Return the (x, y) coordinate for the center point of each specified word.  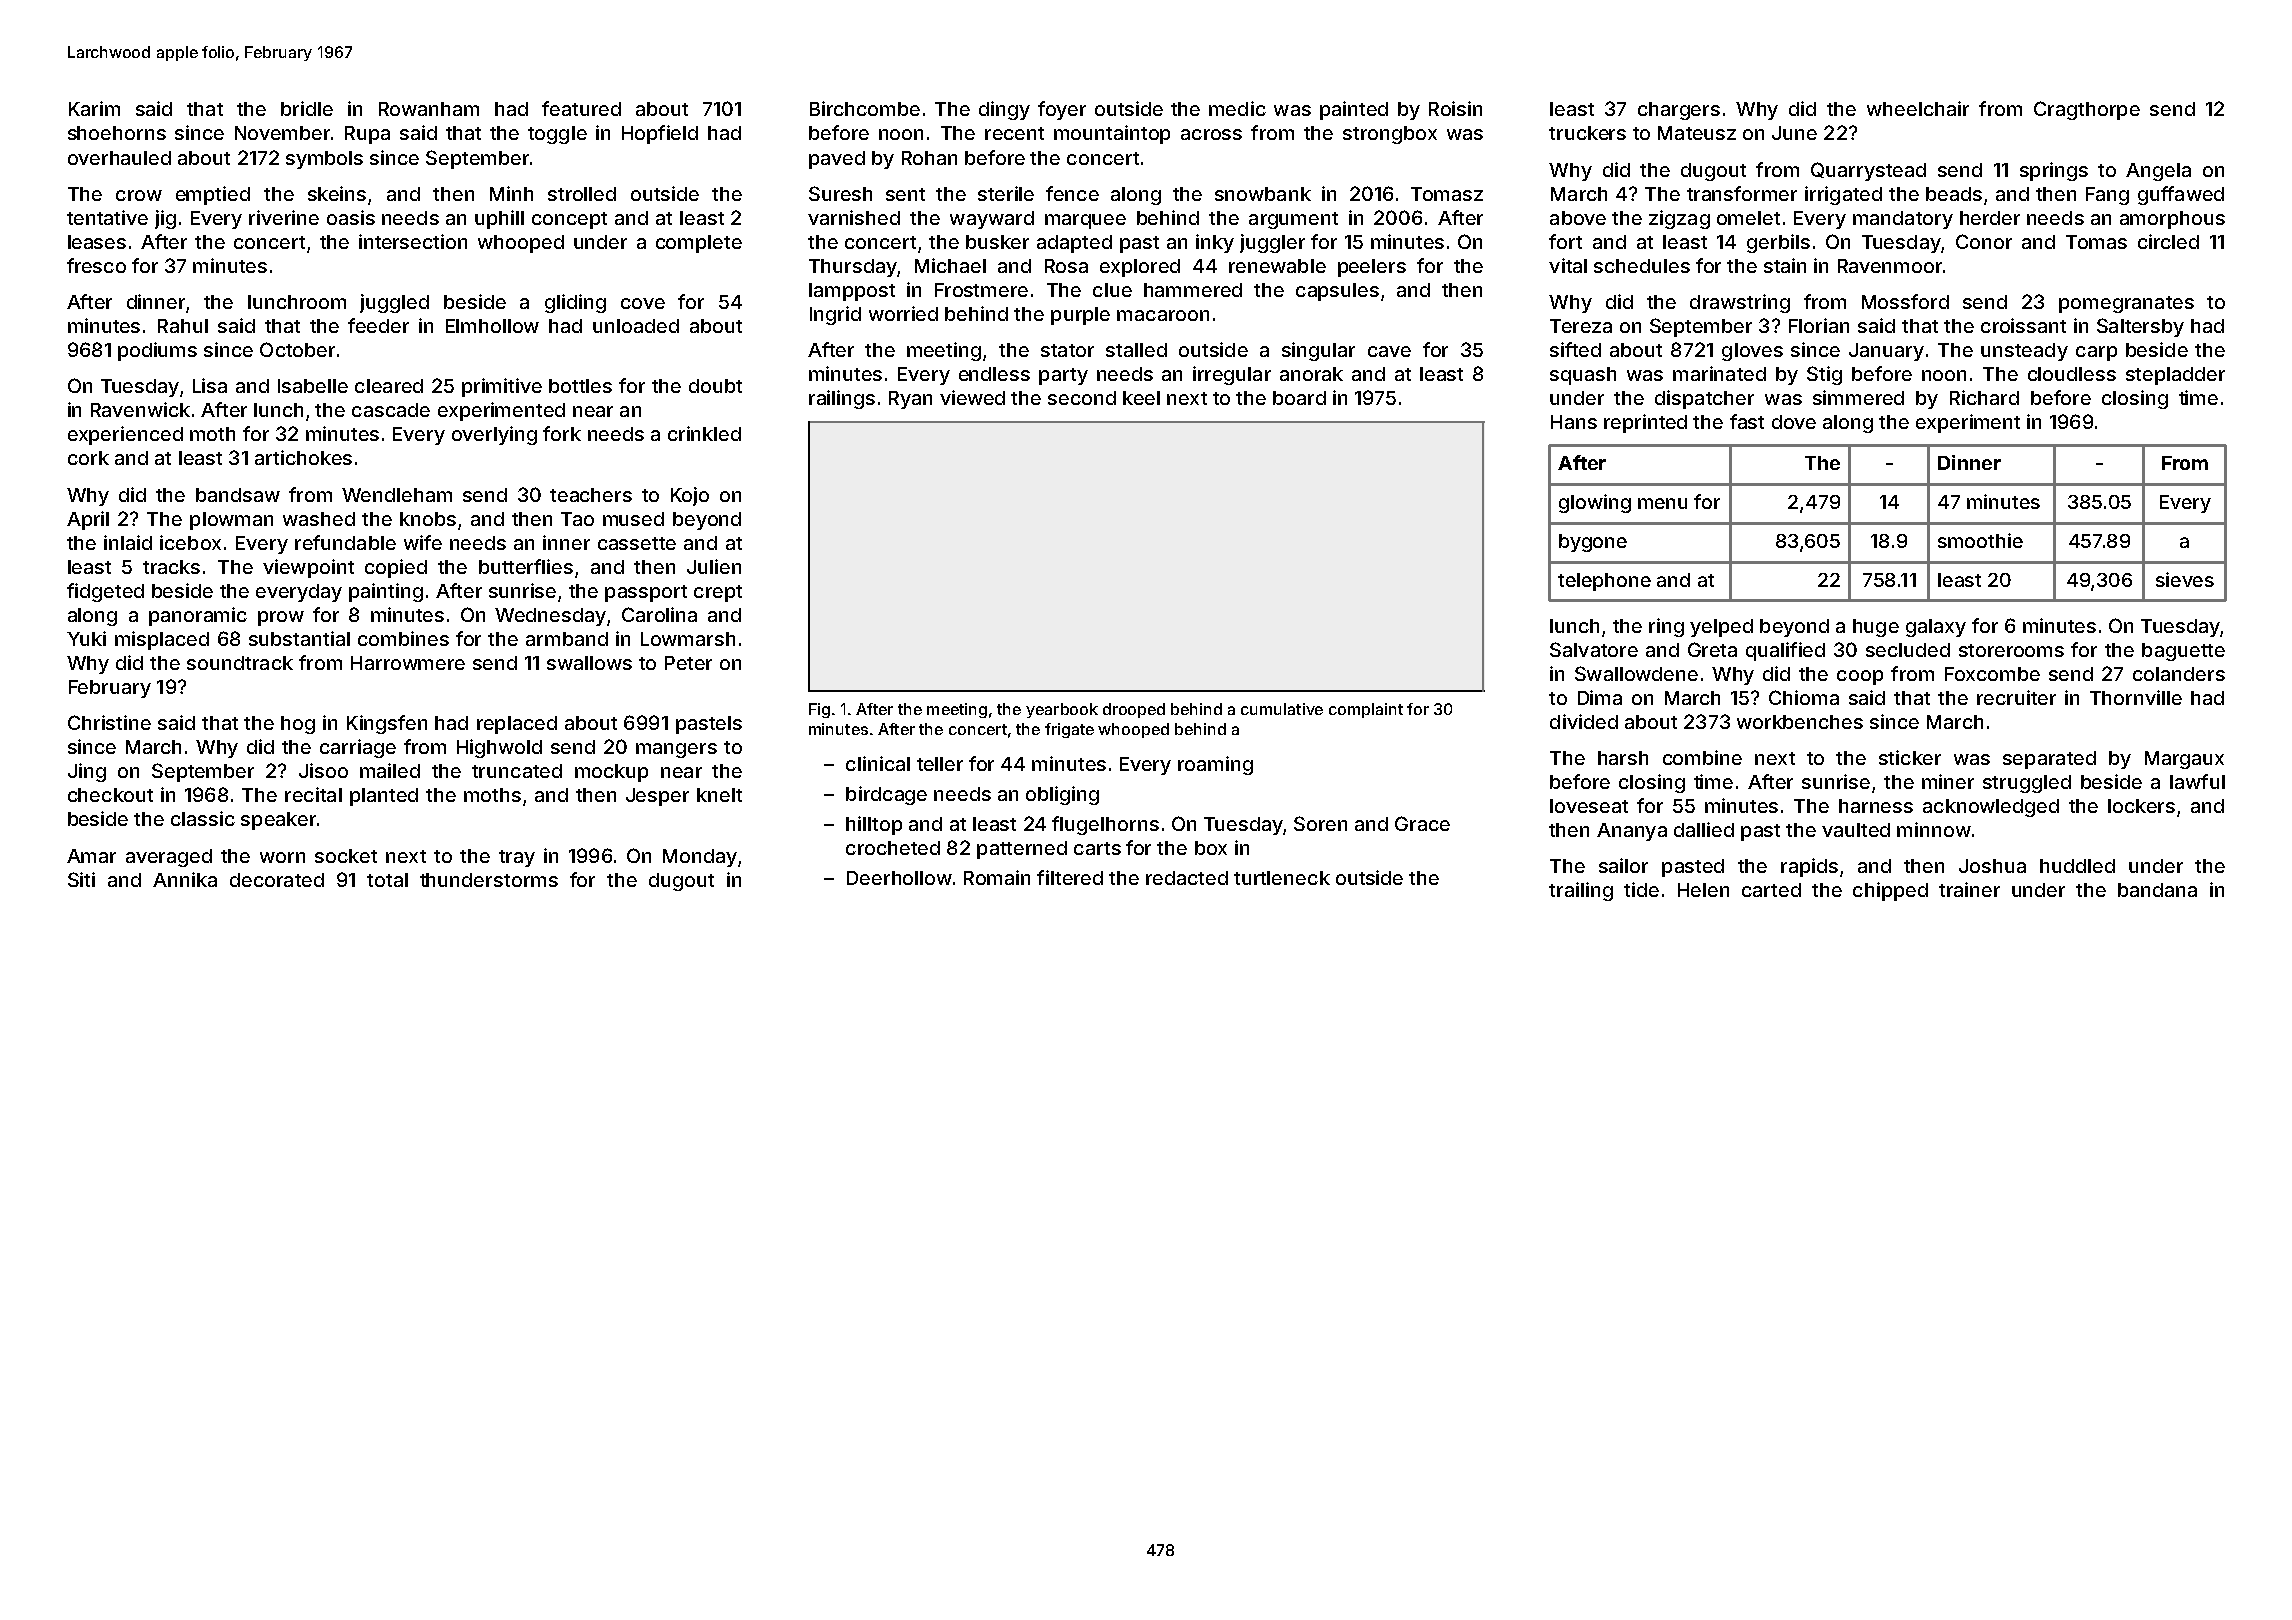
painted (1354, 110)
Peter (688, 663)
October (297, 349)
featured (581, 108)
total (387, 880)
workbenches (1800, 722)
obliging (1062, 795)
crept (718, 593)
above (1578, 218)
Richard (1984, 397)
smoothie (1980, 540)
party (1063, 376)
